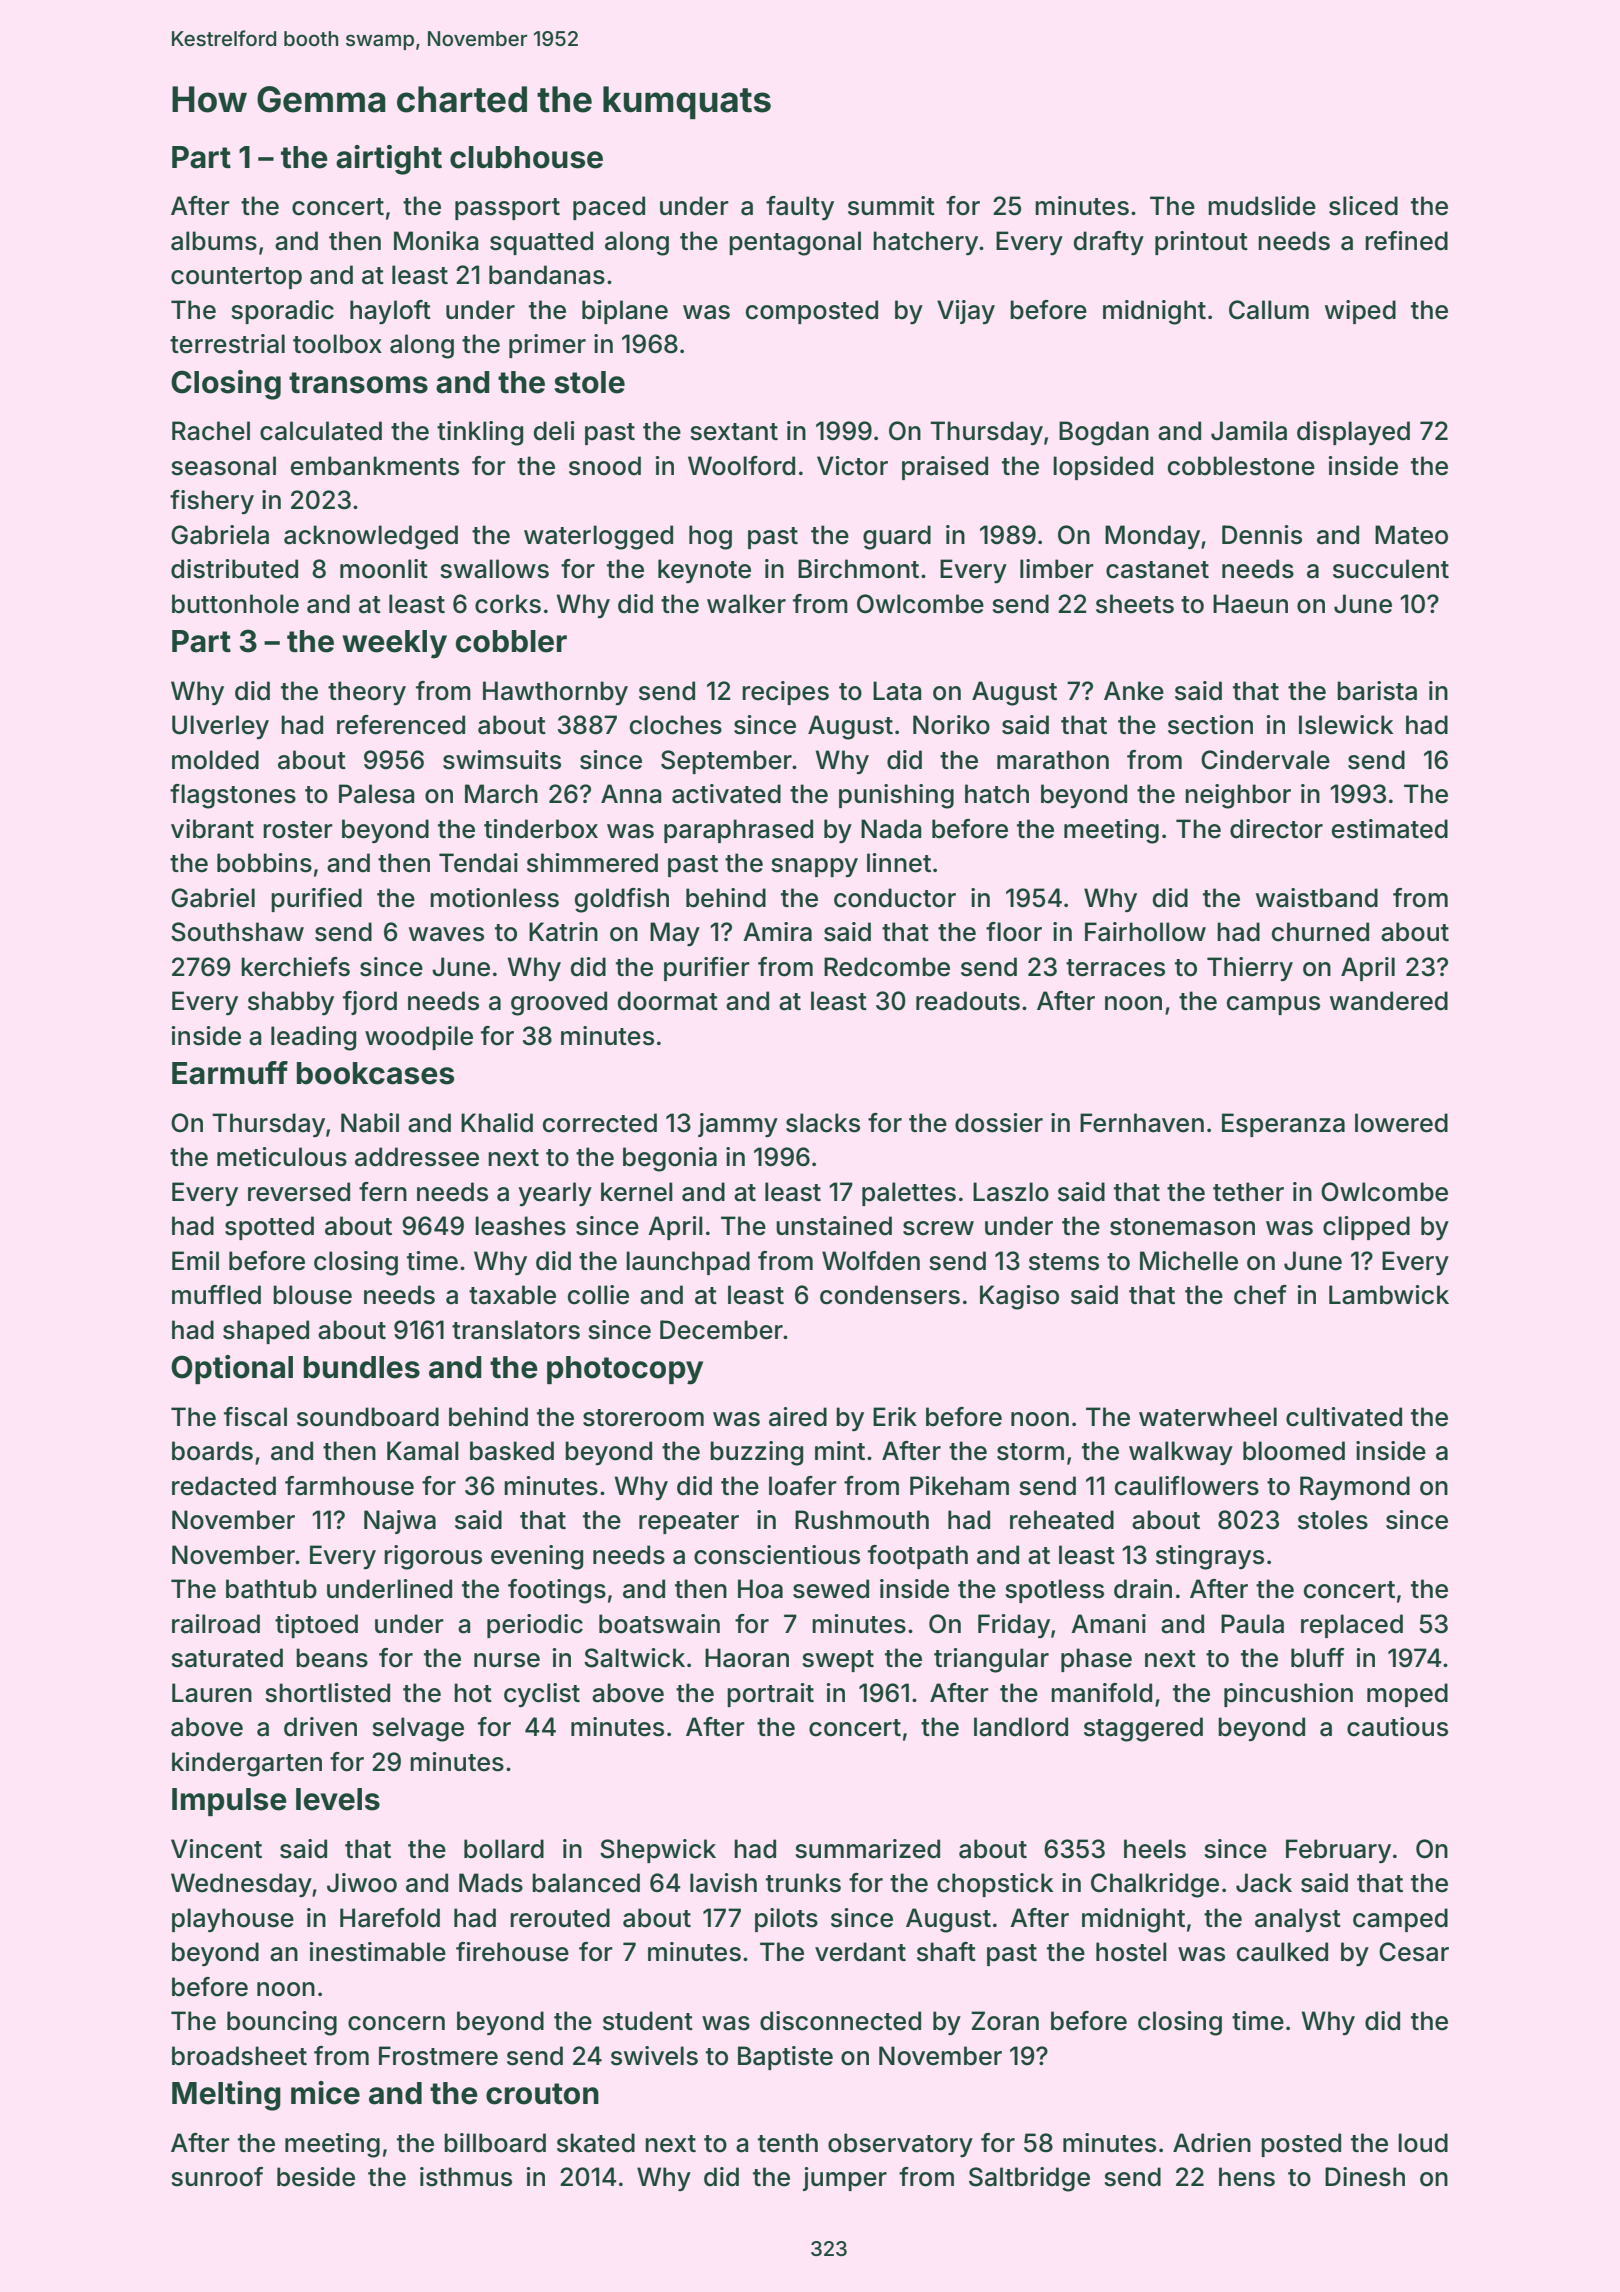  I want to click on summit, so click(891, 206).
